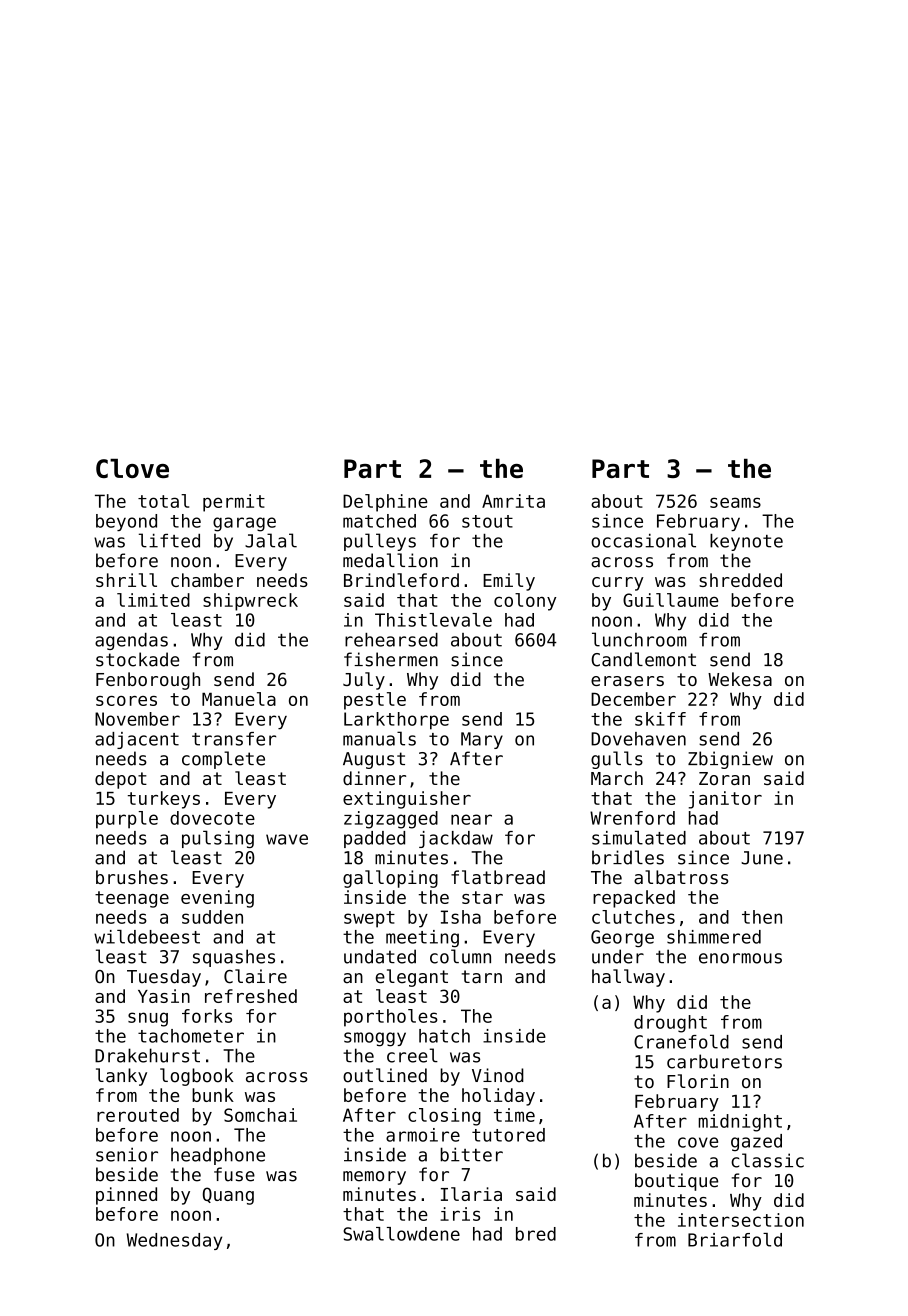 The width and height of the screenshot is (908, 1316). What do you see at coordinates (234, 503) in the screenshot?
I see `permit` at bounding box center [234, 503].
